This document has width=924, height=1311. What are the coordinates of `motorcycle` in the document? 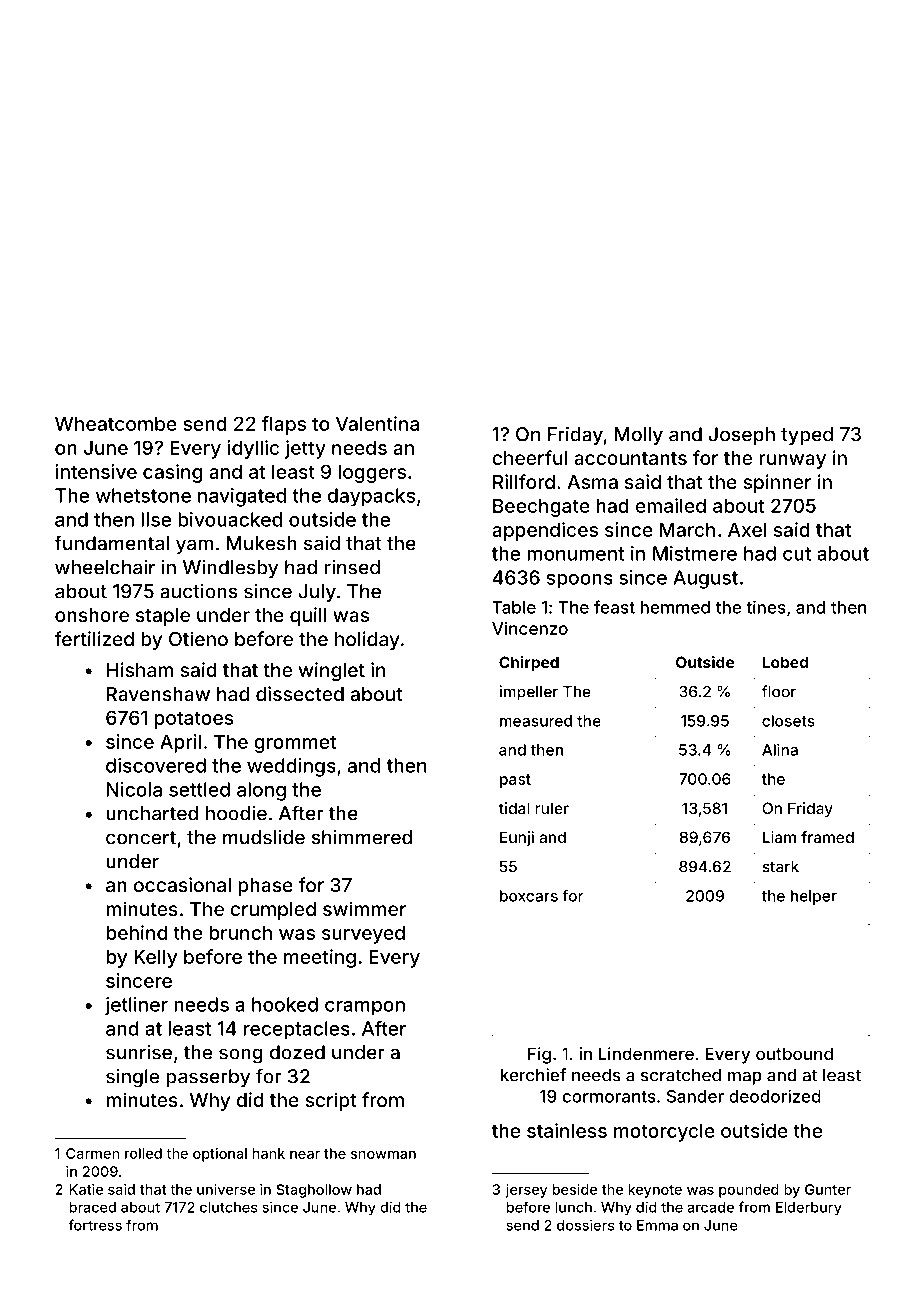 It's located at (664, 1132).
